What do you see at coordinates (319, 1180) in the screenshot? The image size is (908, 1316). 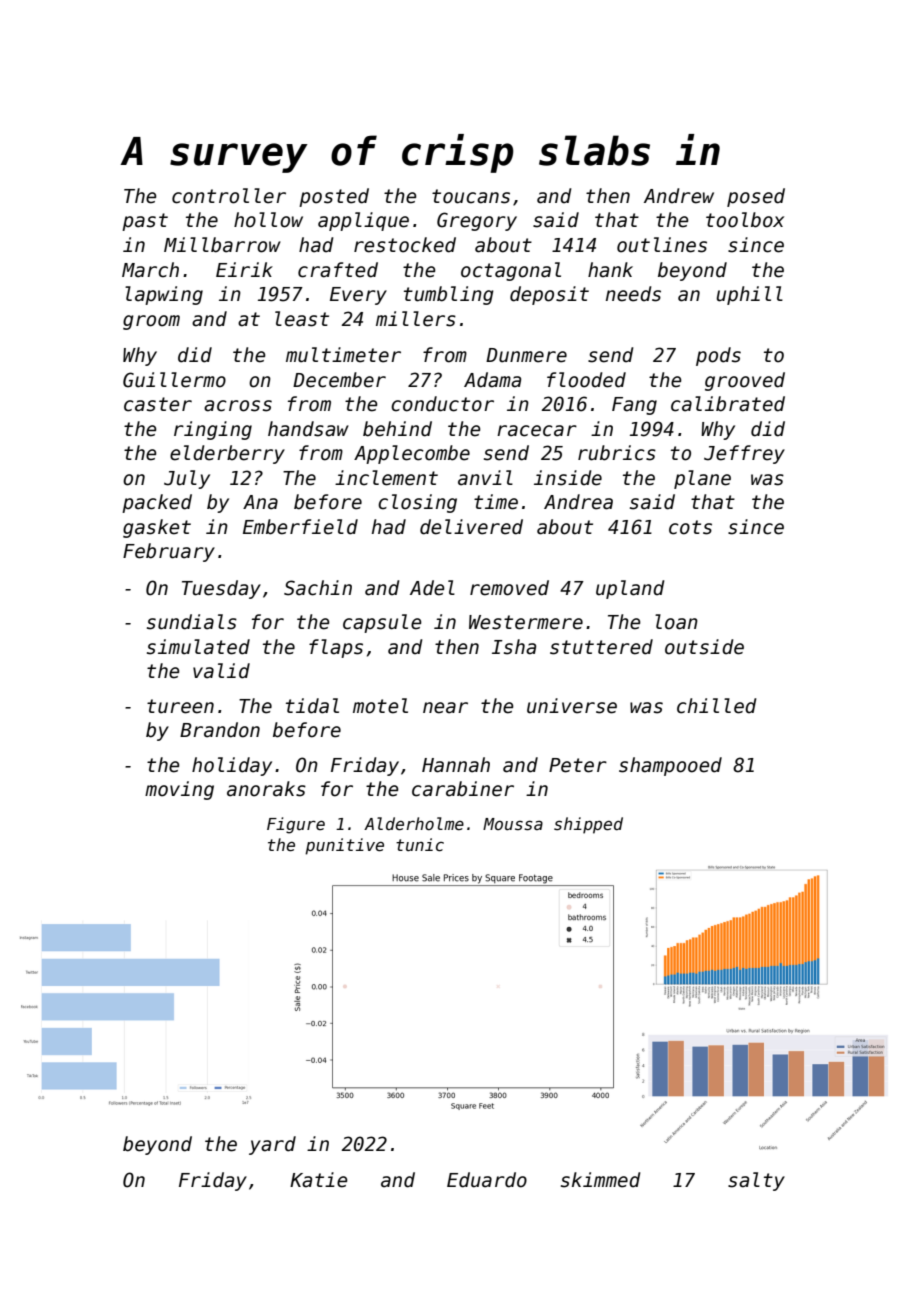 I see `Katie` at bounding box center [319, 1180].
